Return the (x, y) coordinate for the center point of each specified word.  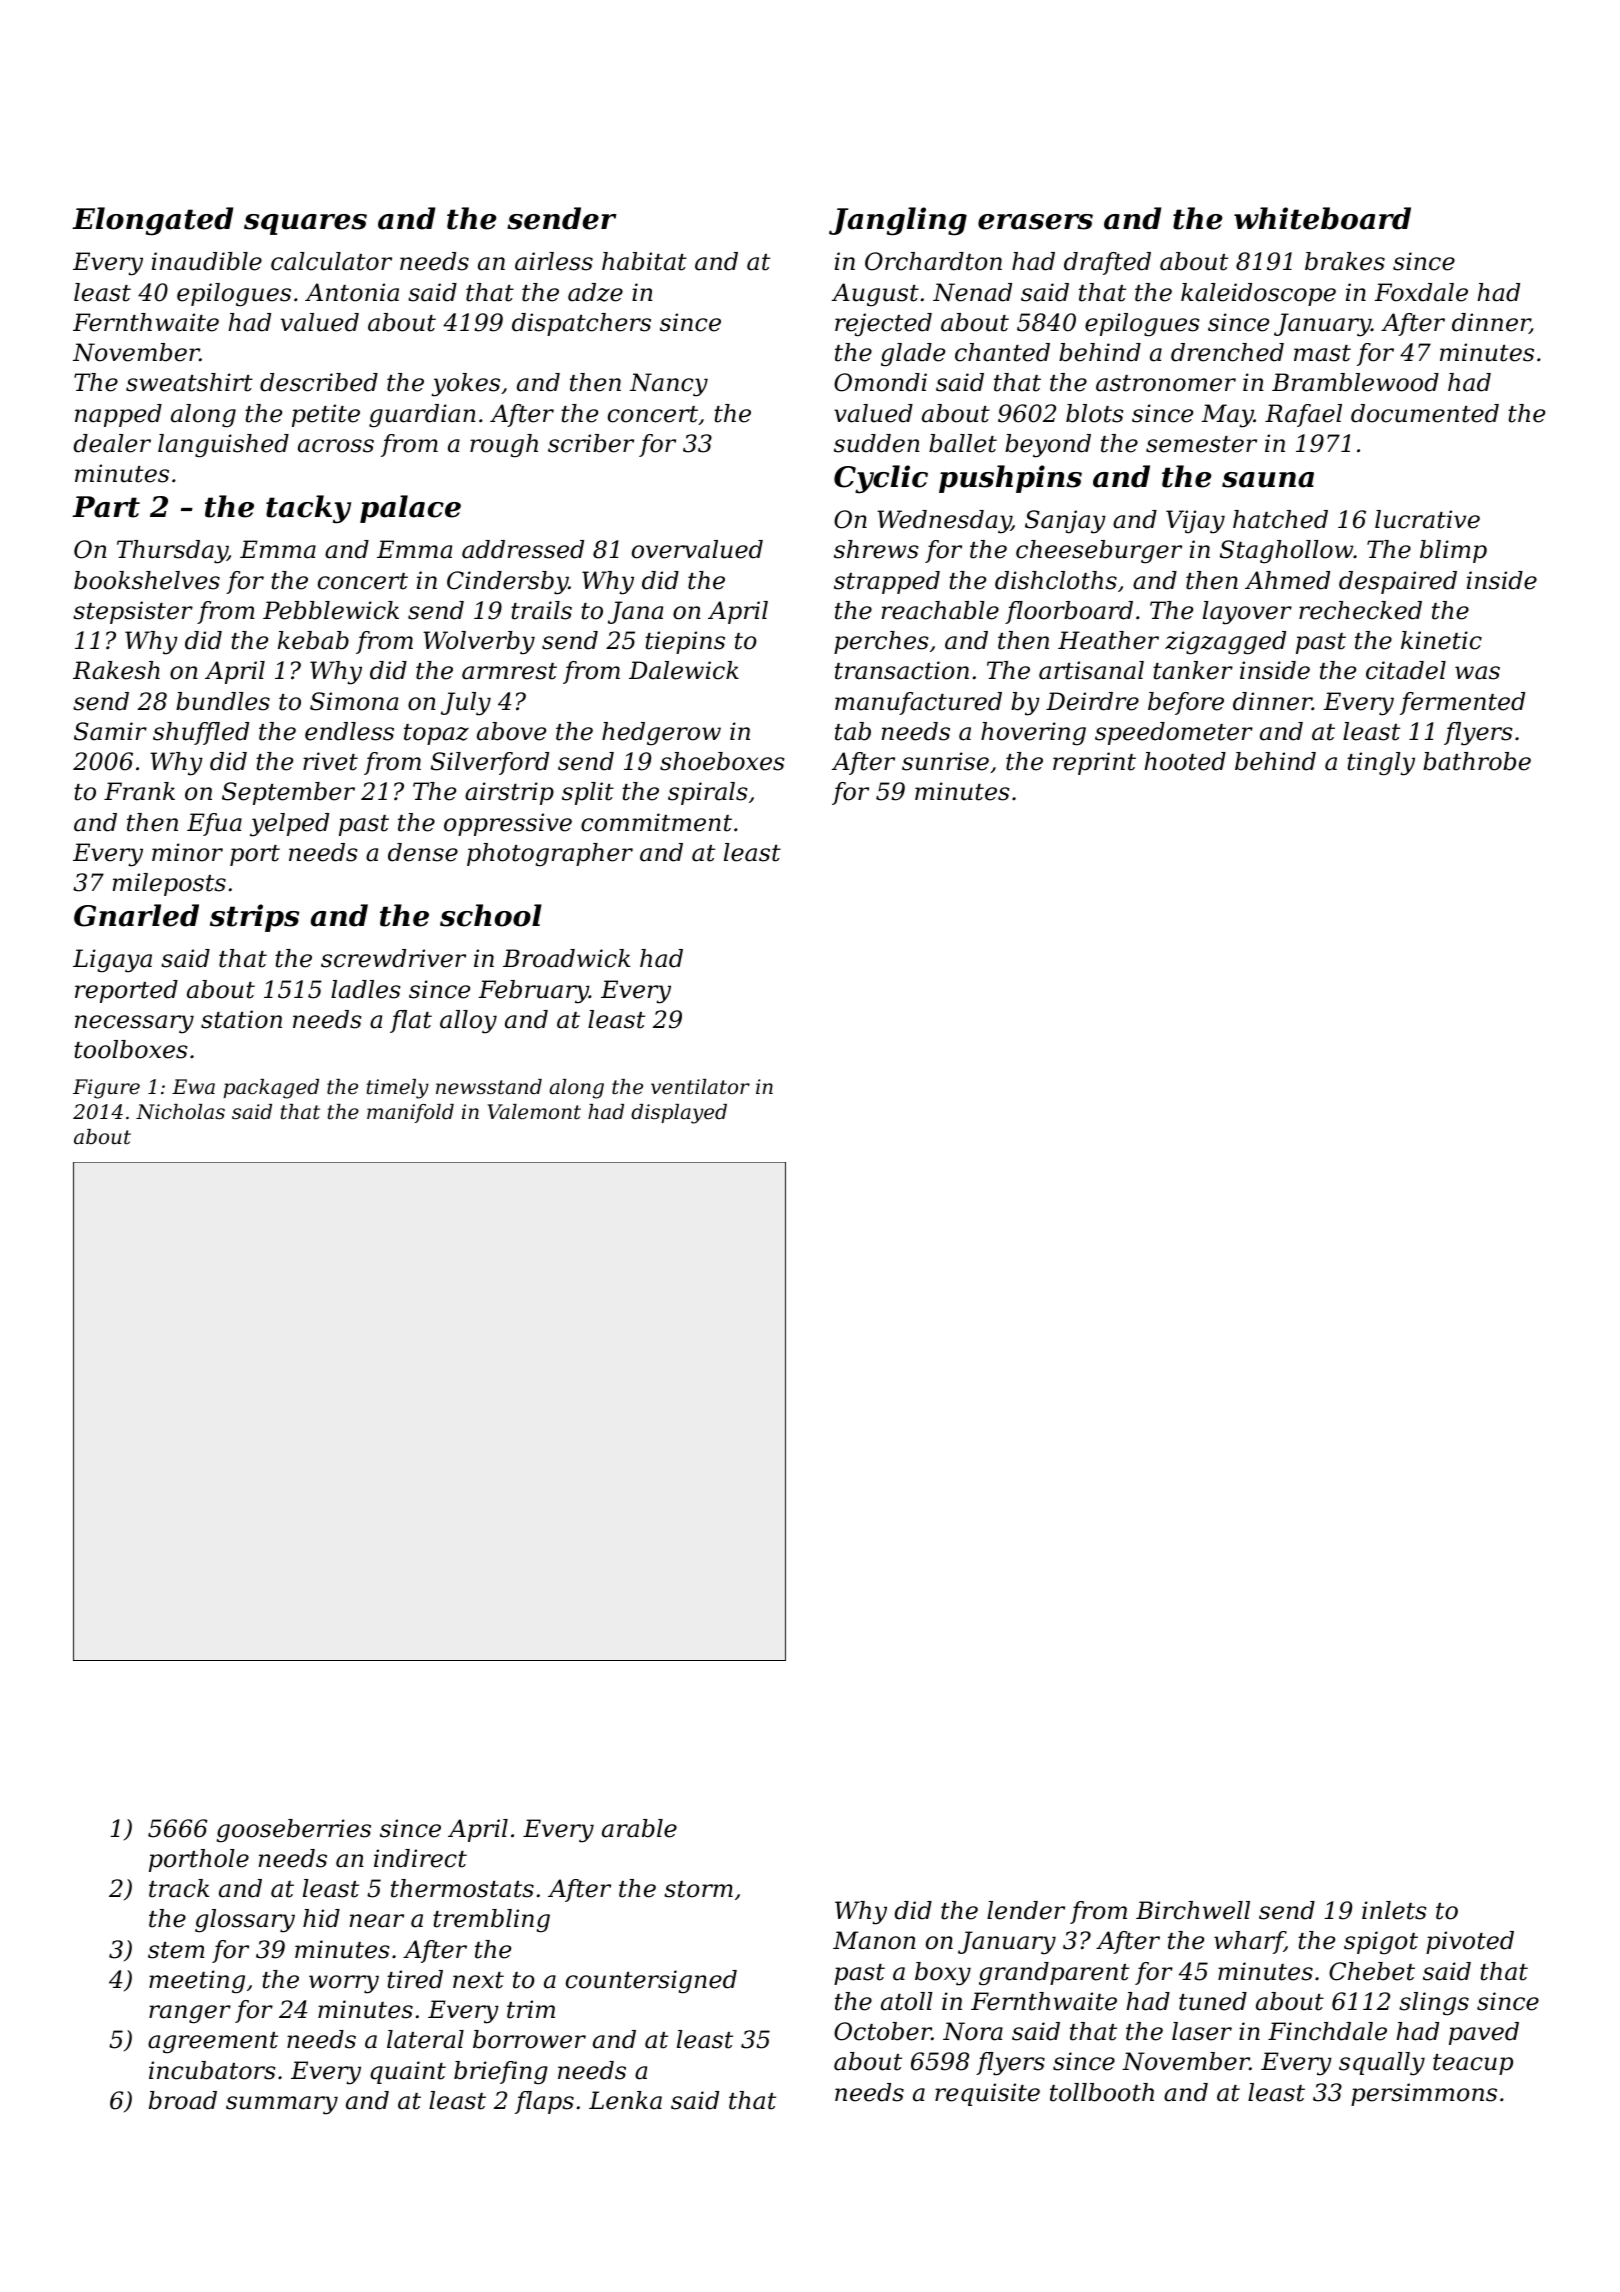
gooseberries (294, 1830)
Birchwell (1193, 1910)
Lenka (625, 2100)
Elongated (152, 221)
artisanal (1091, 670)
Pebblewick (331, 610)
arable (639, 1828)
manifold (410, 1113)
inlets (1394, 1910)
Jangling (898, 221)
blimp (1453, 551)
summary (282, 2105)
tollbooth (1102, 2092)
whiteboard (1322, 218)
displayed (679, 1114)
